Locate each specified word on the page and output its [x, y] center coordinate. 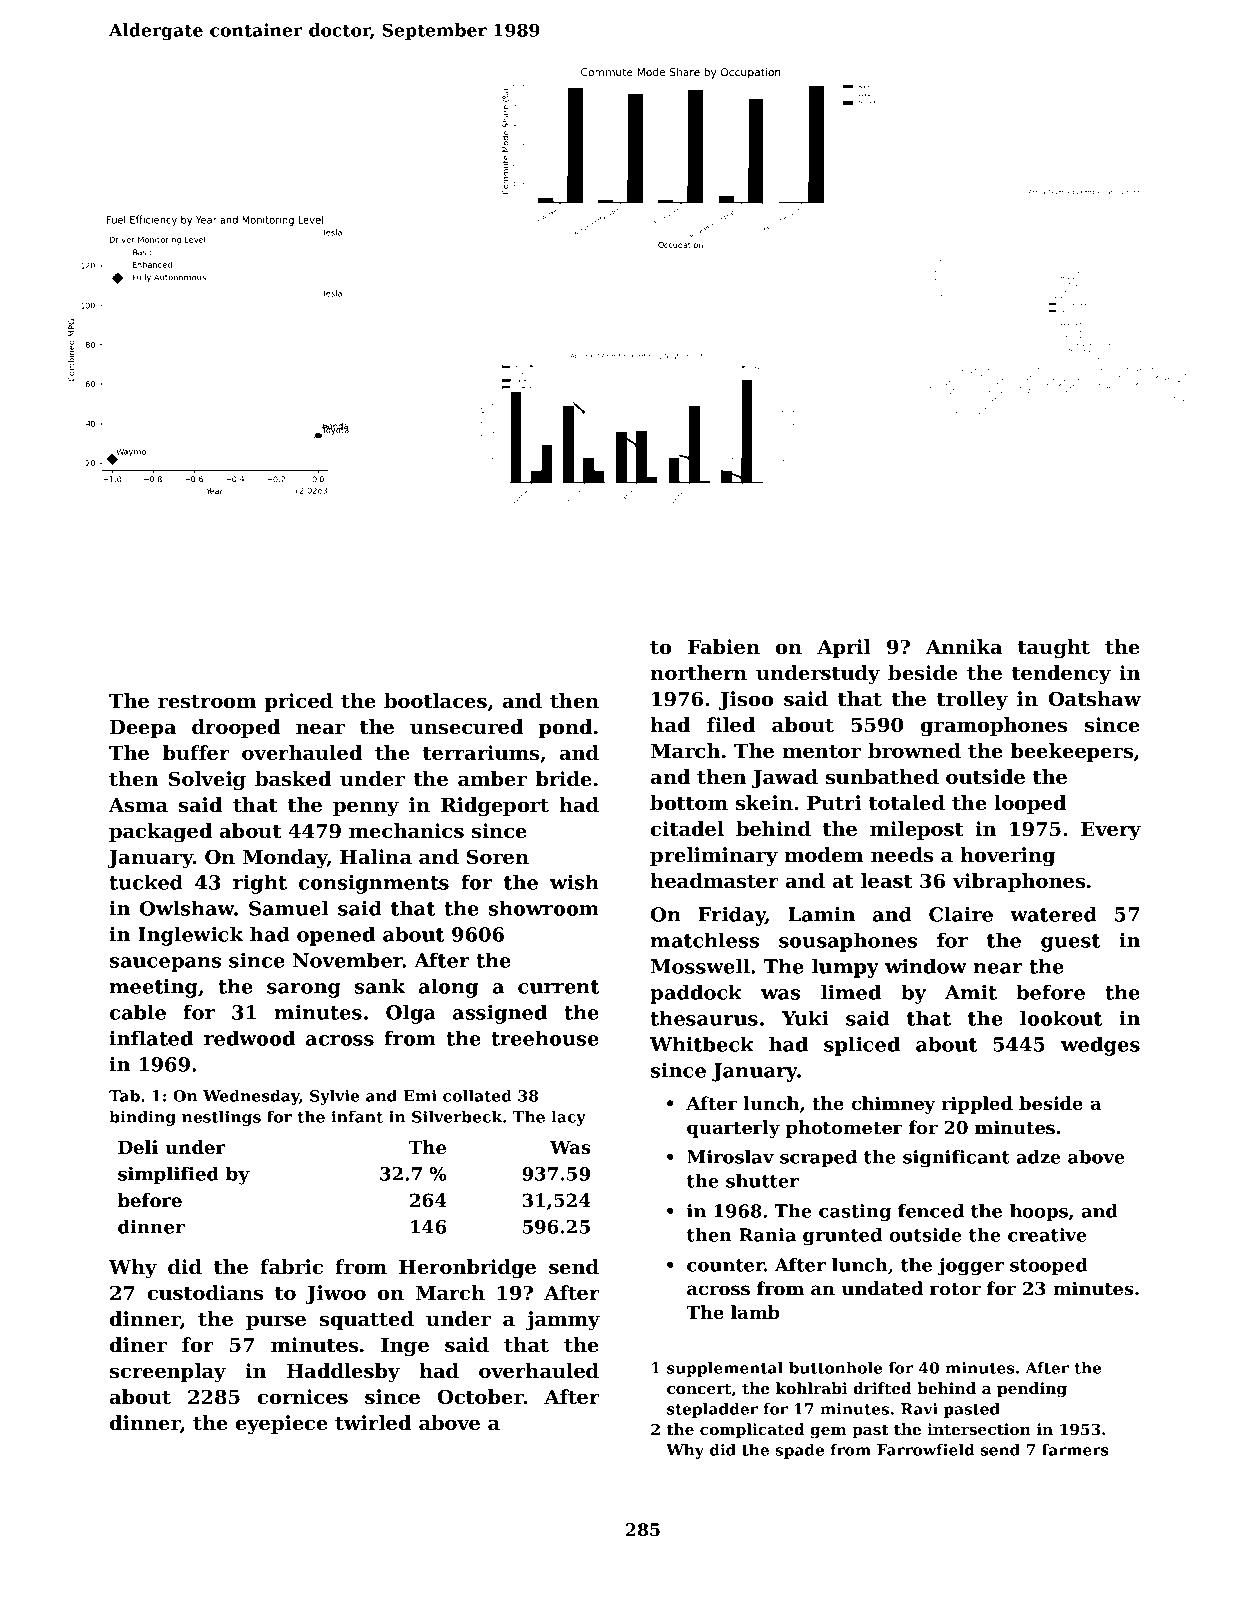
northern [698, 673]
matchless [705, 940]
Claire [961, 914]
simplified [168, 1175]
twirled [373, 1423]
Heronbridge [467, 1269]
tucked [146, 882]
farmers [1075, 1450]
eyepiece [282, 1425]
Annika [964, 646]
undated [882, 1288]
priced [299, 702]
